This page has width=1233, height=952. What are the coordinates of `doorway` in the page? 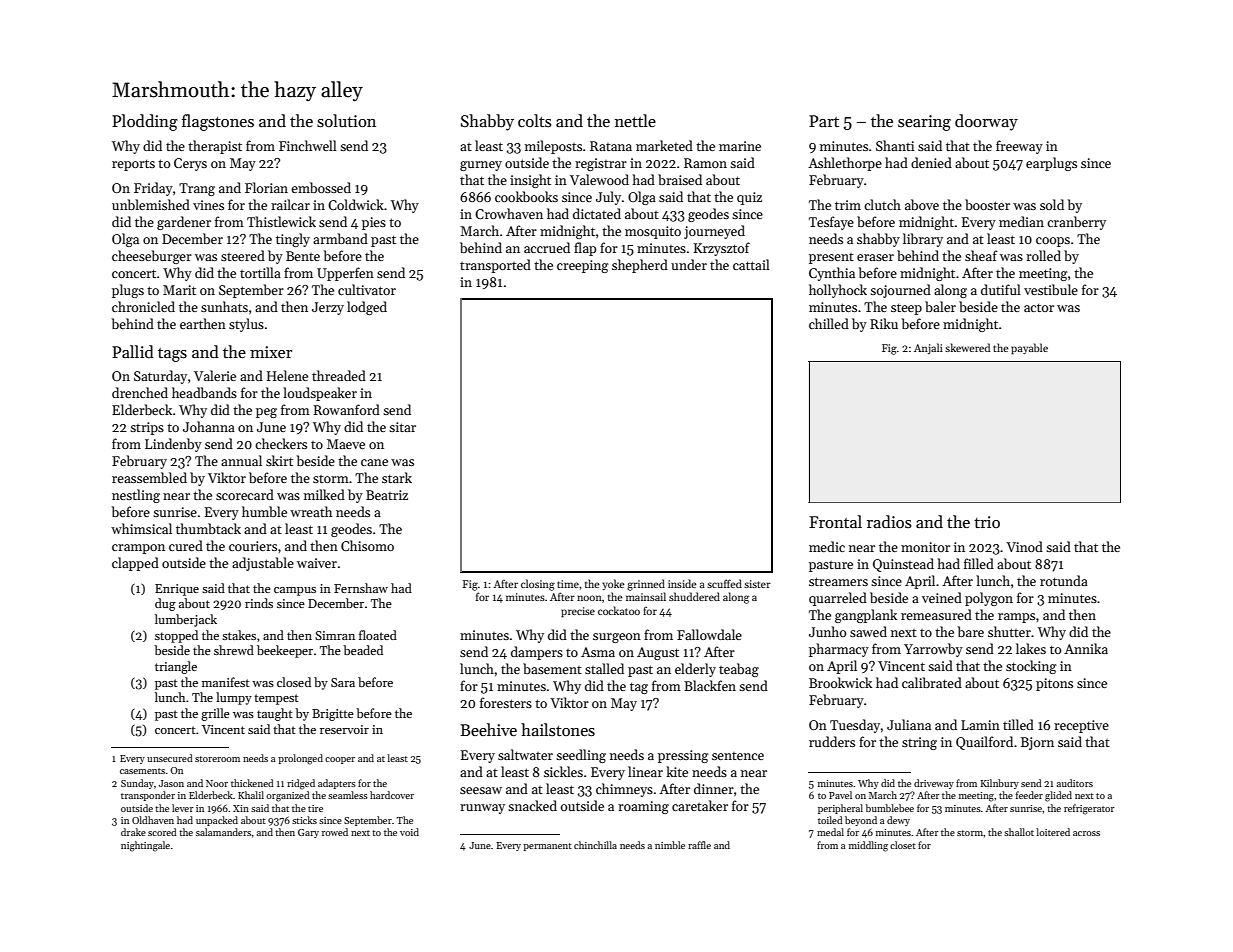 It's located at (986, 122).
